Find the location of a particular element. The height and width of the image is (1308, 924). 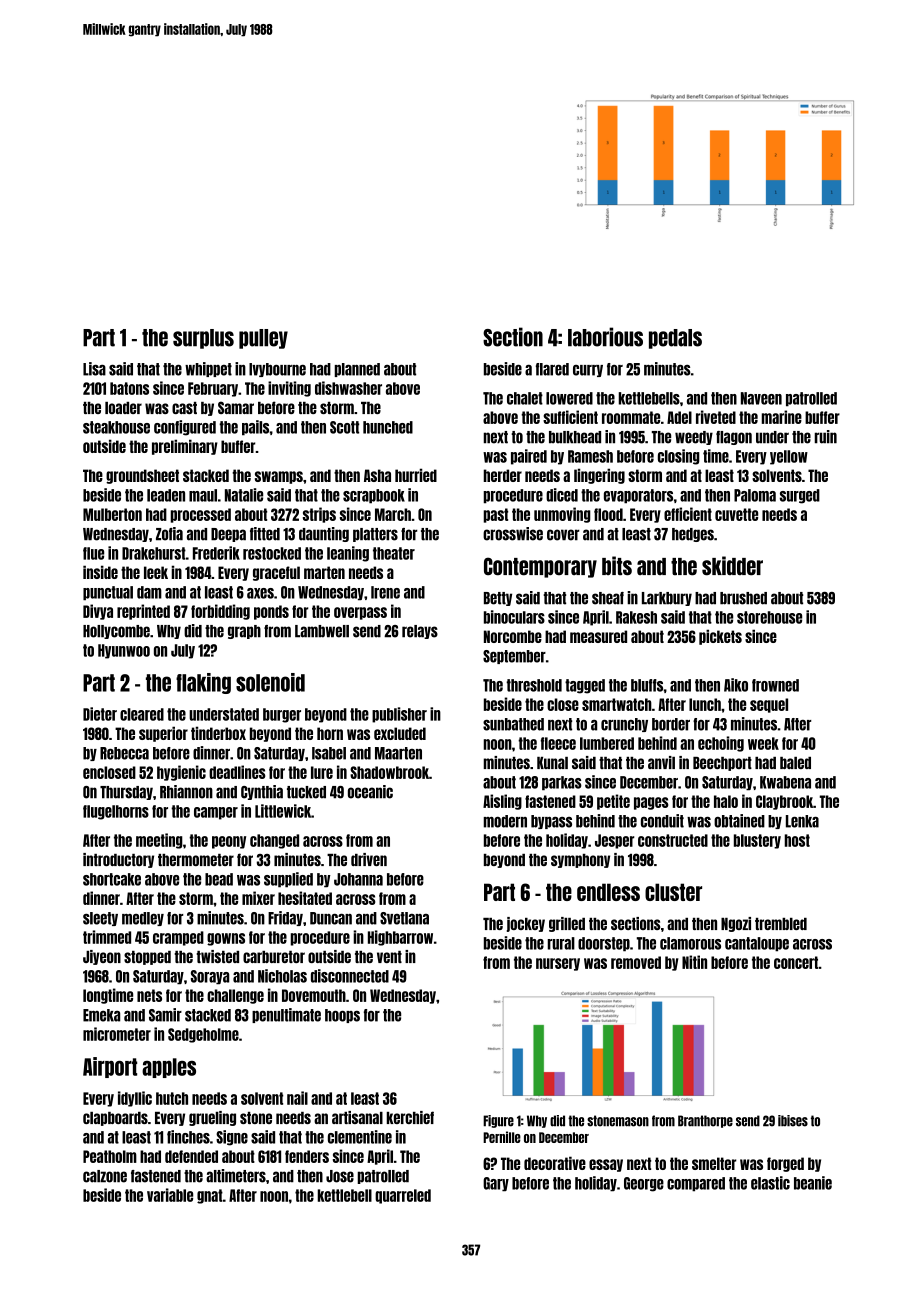

Dovemouth is located at coordinates (314, 995).
